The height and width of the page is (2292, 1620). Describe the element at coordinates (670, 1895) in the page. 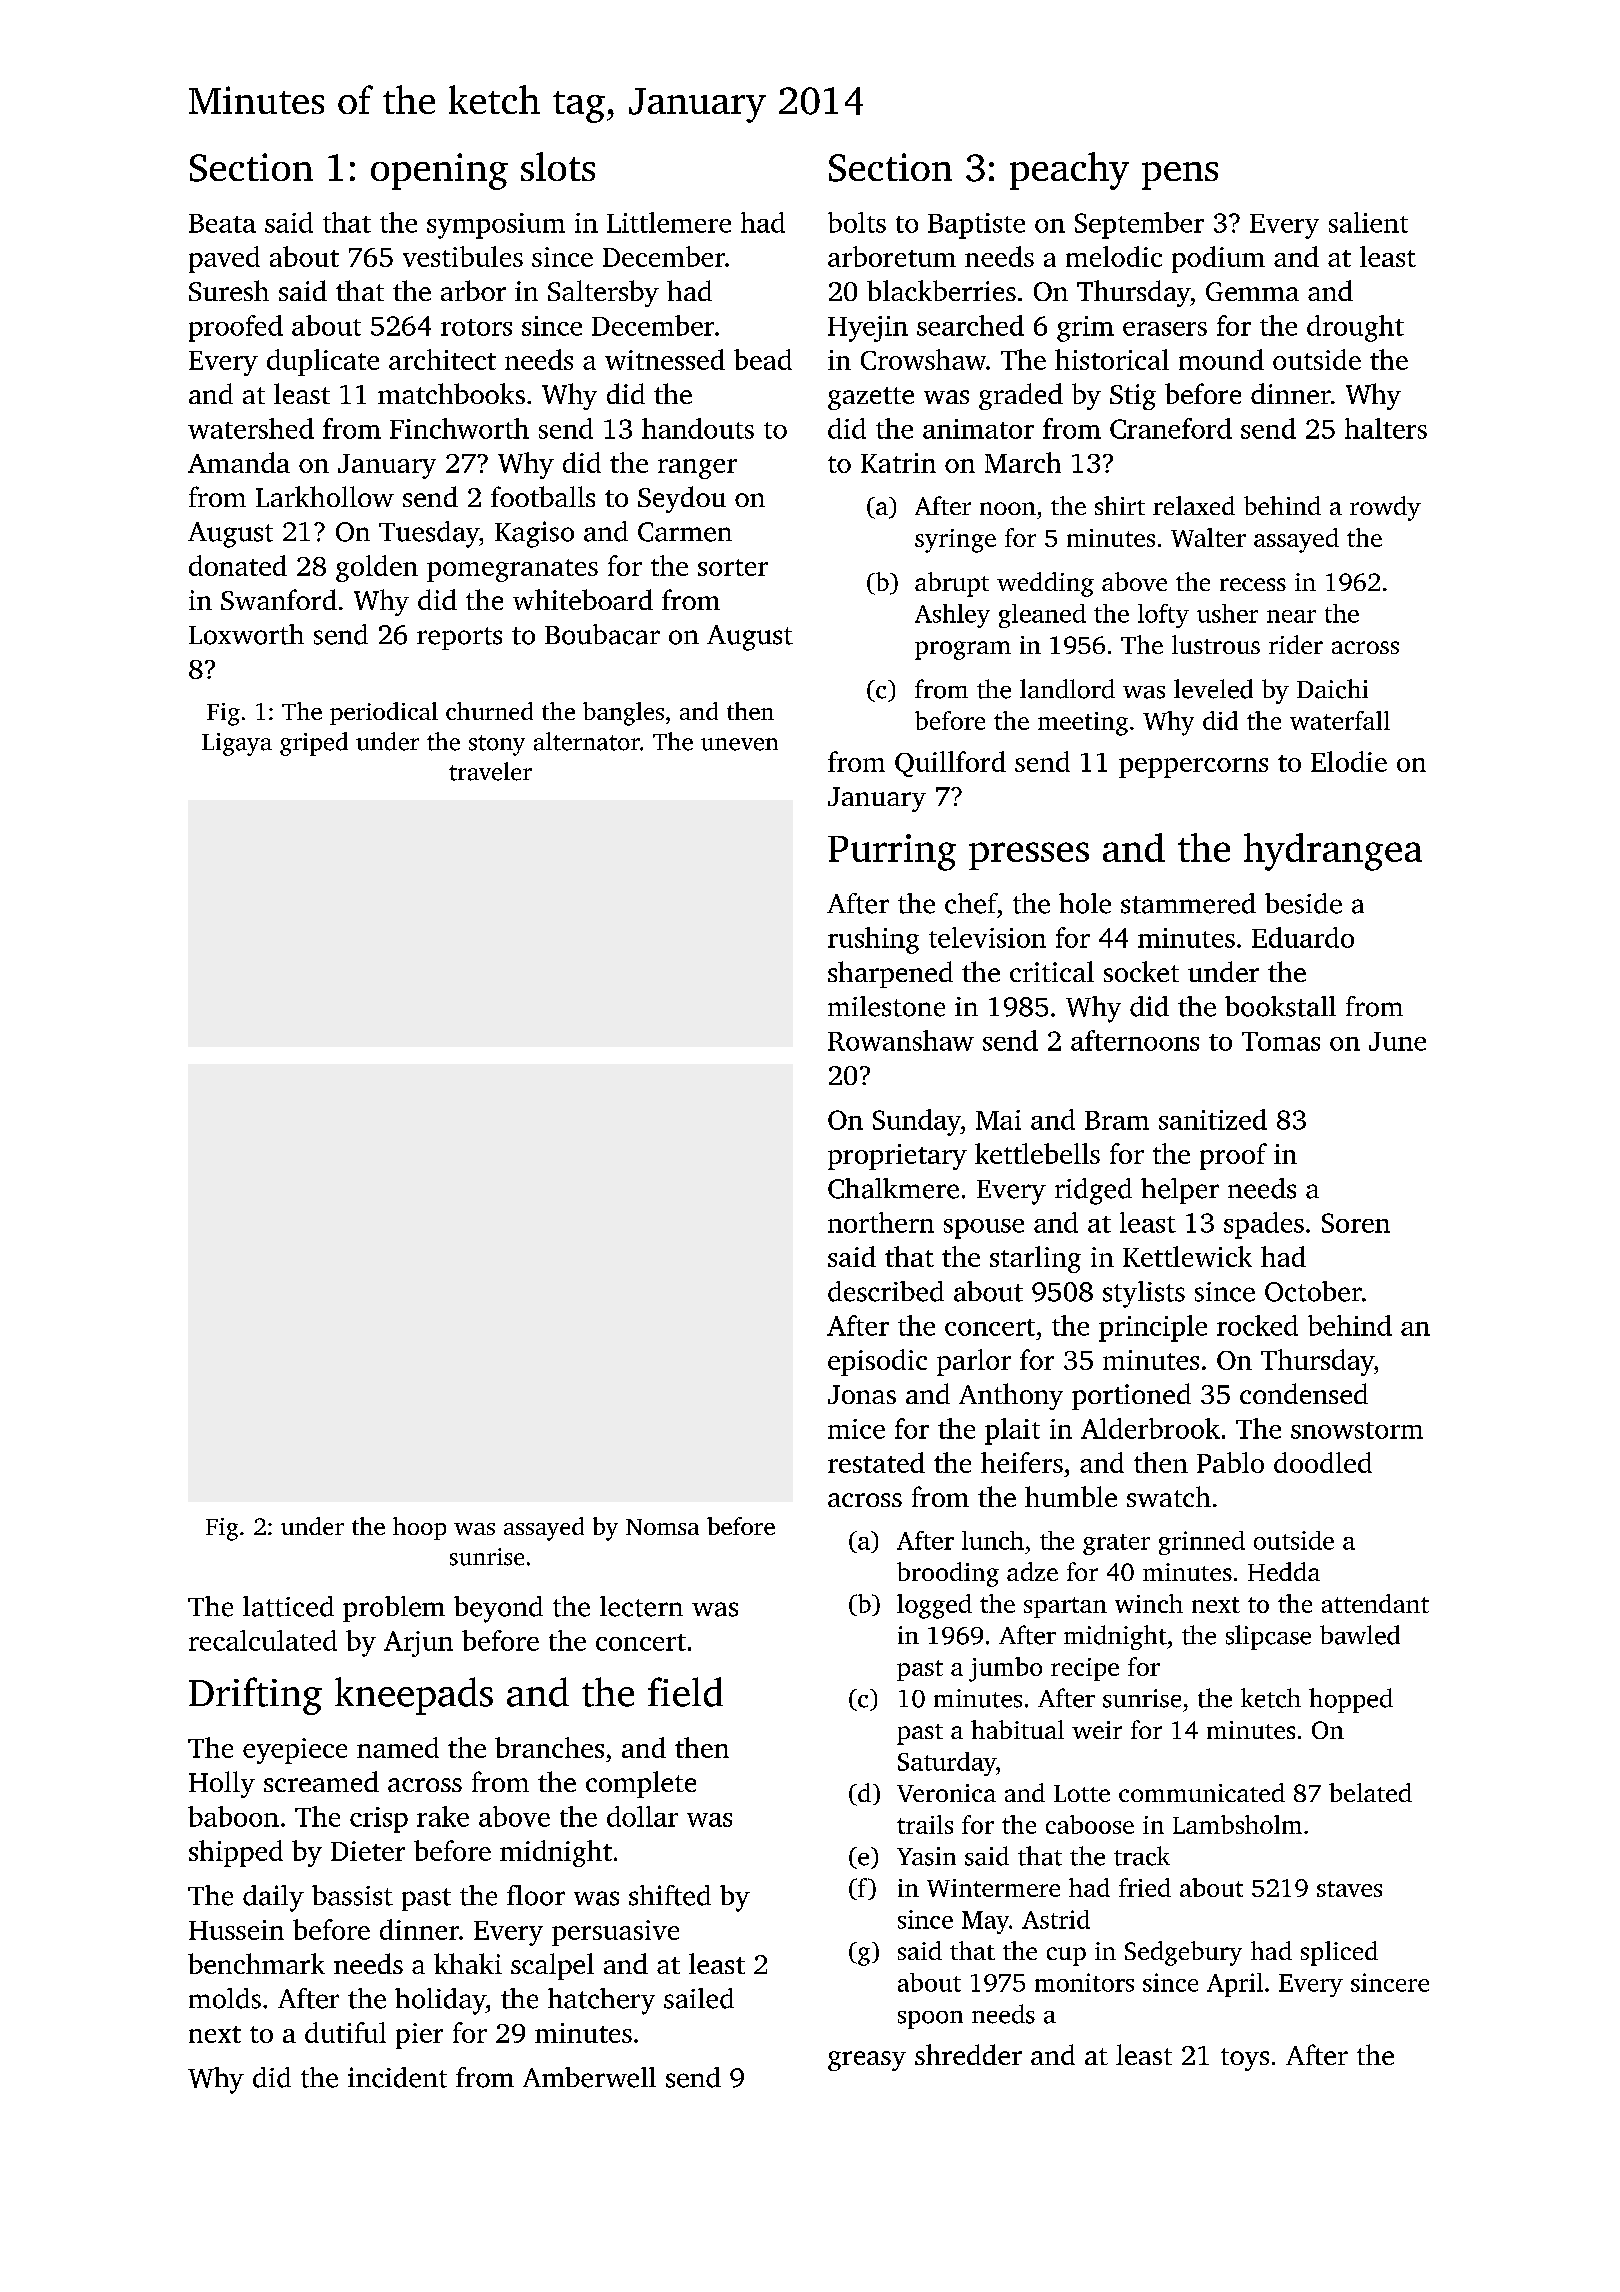

I see `shifted` at that location.
